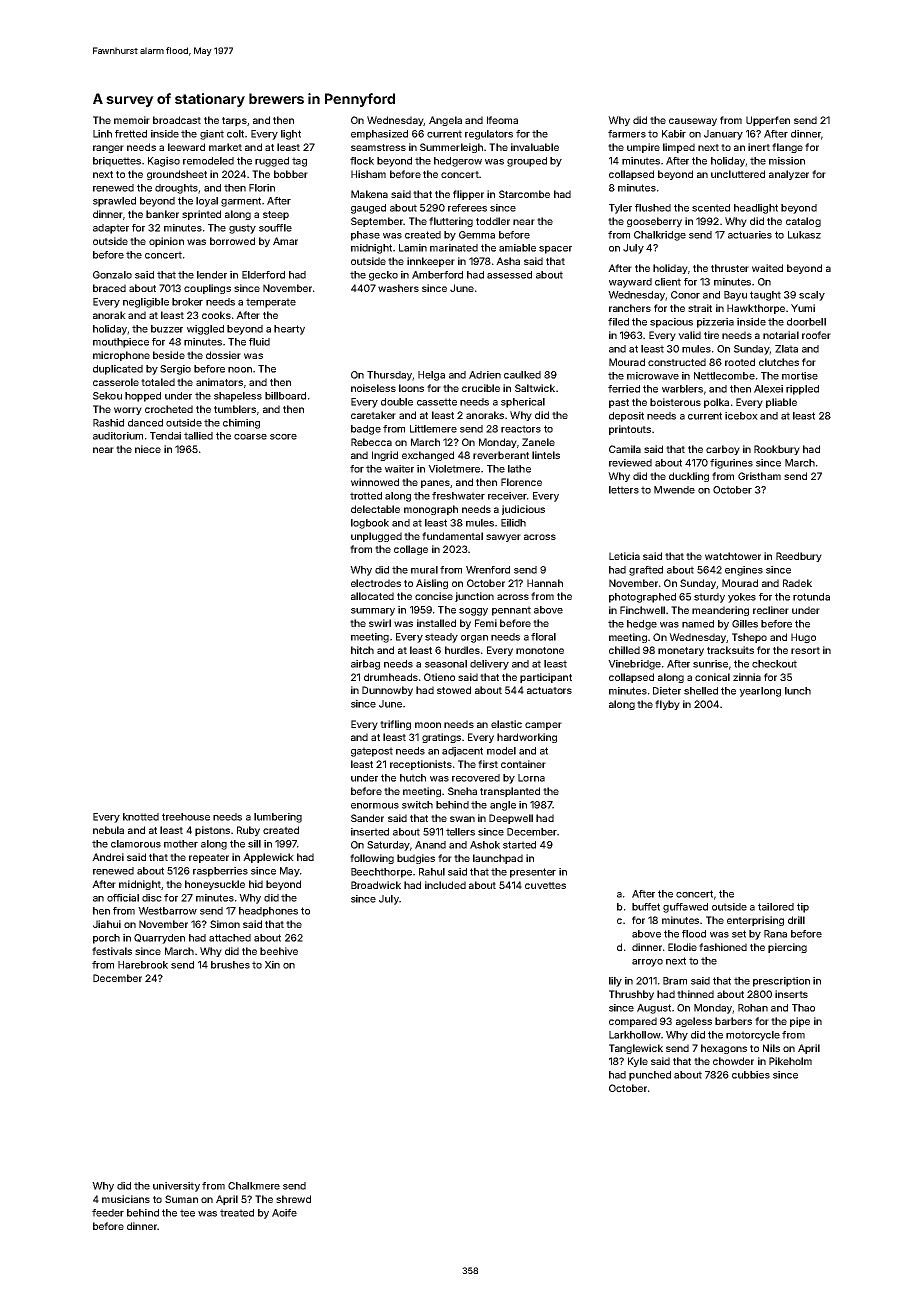 The width and height of the screenshot is (924, 1308). What do you see at coordinates (445, 885) in the screenshot?
I see `included` at bounding box center [445, 885].
